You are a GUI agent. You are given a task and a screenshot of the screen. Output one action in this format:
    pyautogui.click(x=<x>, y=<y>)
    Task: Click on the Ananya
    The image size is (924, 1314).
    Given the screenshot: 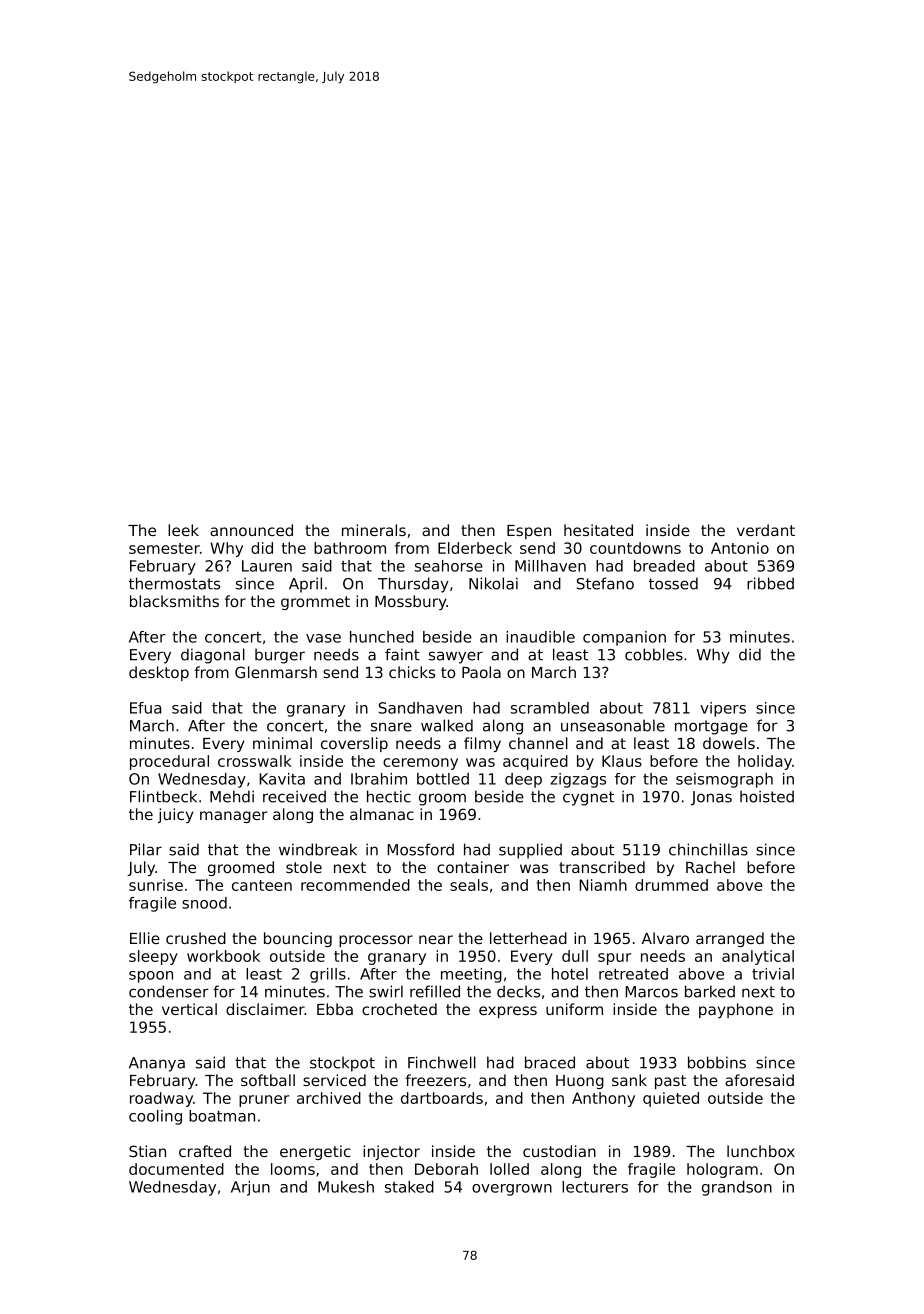 What is the action you would take?
    pyautogui.click(x=157, y=1064)
